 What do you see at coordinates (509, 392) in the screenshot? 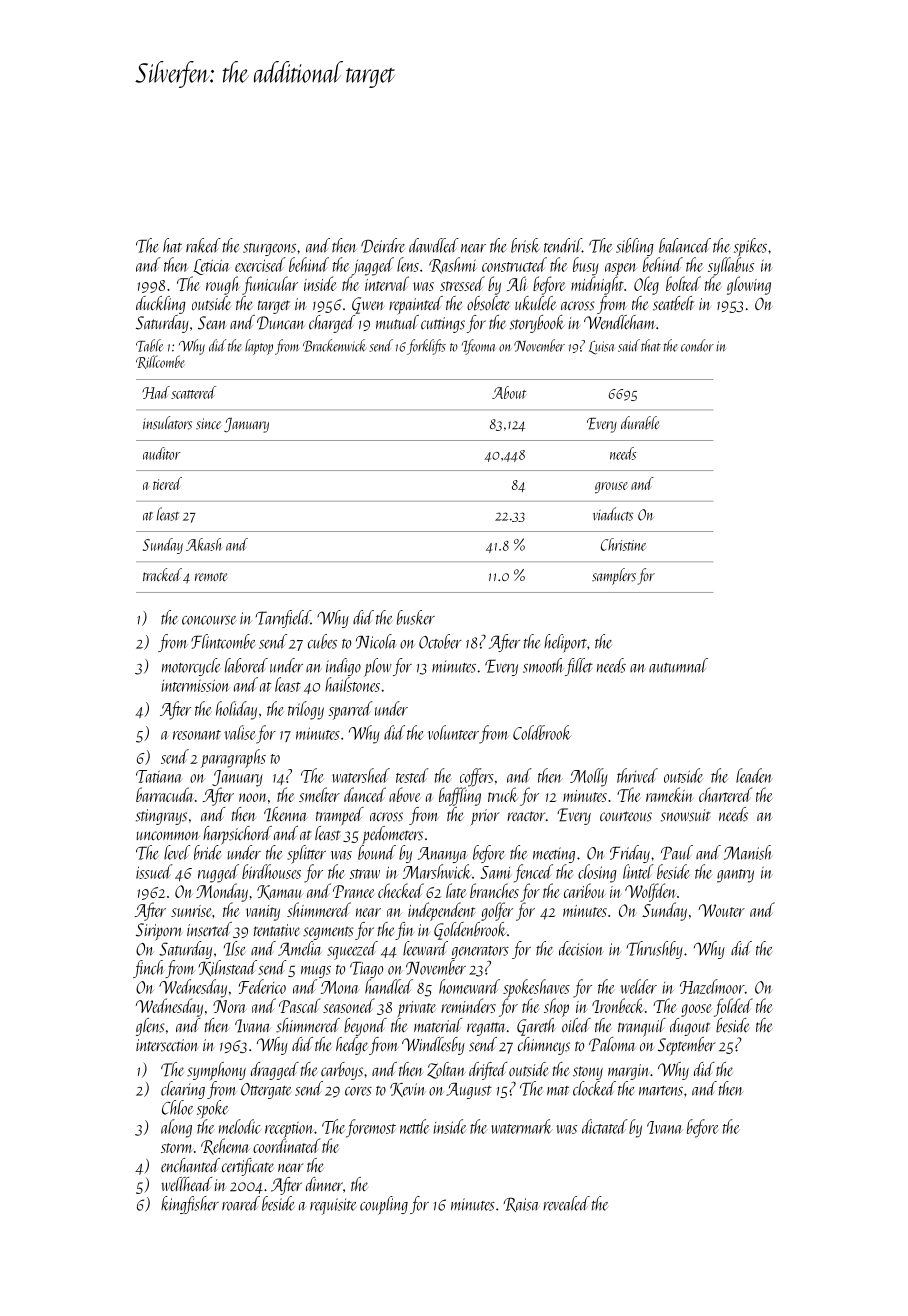
I see `About` at bounding box center [509, 392].
